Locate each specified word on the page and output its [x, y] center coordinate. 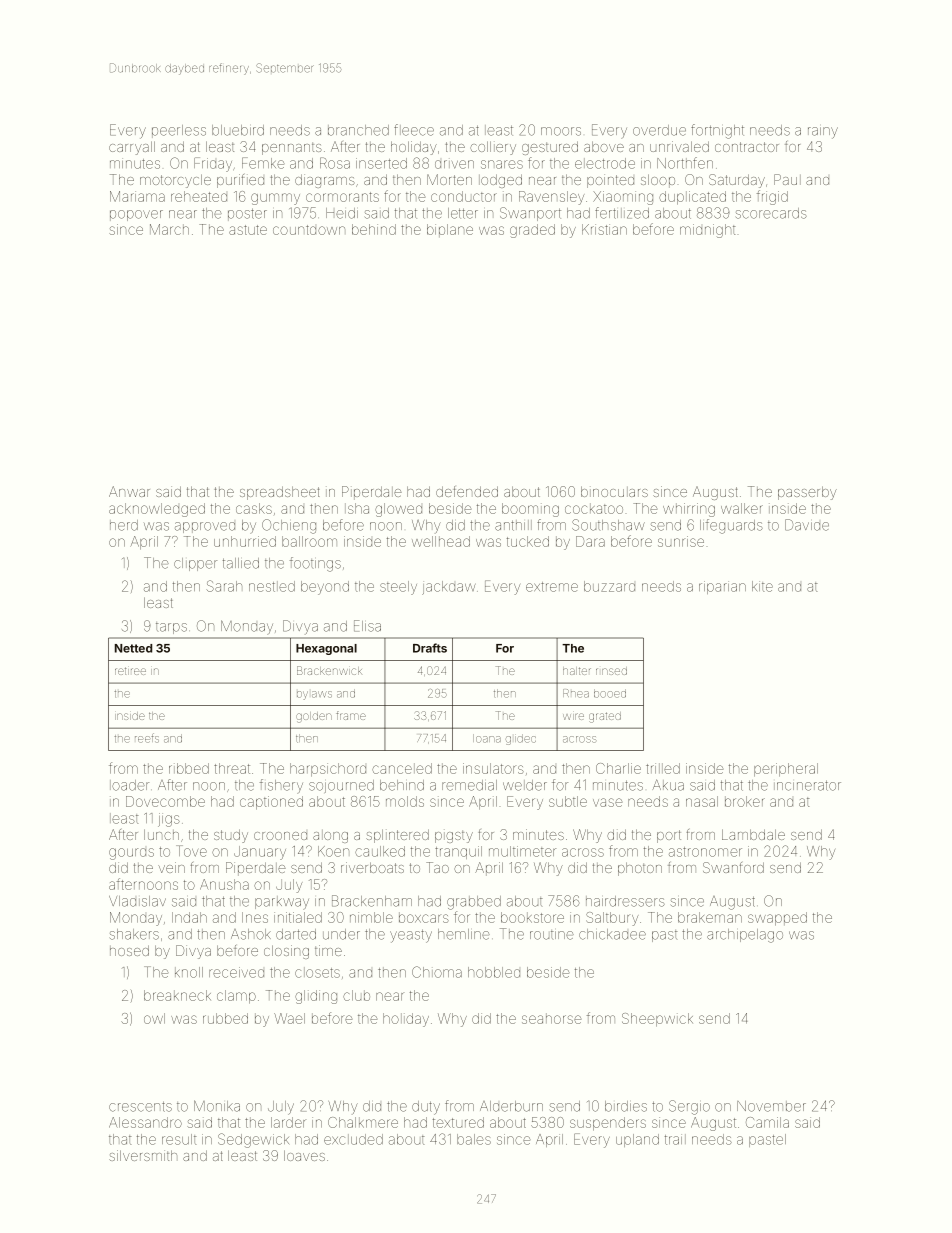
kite [762, 586]
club [356, 995]
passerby [807, 493]
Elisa [367, 626]
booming [530, 510]
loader [129, 785]
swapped [777, 919]
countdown [309, 230]
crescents [140, 1106]
